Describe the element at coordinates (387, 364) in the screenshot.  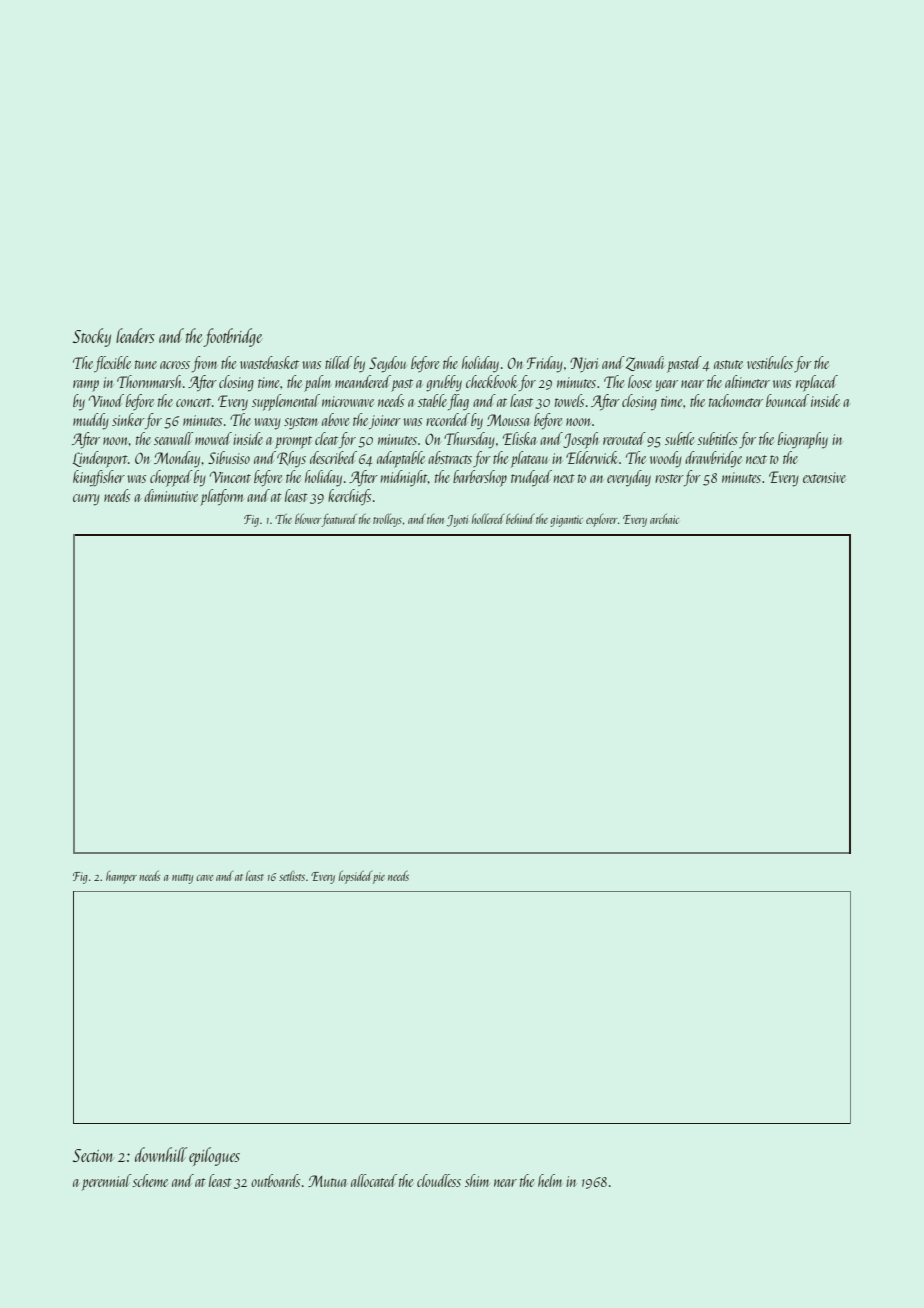
I see `Seydou` at that location.
